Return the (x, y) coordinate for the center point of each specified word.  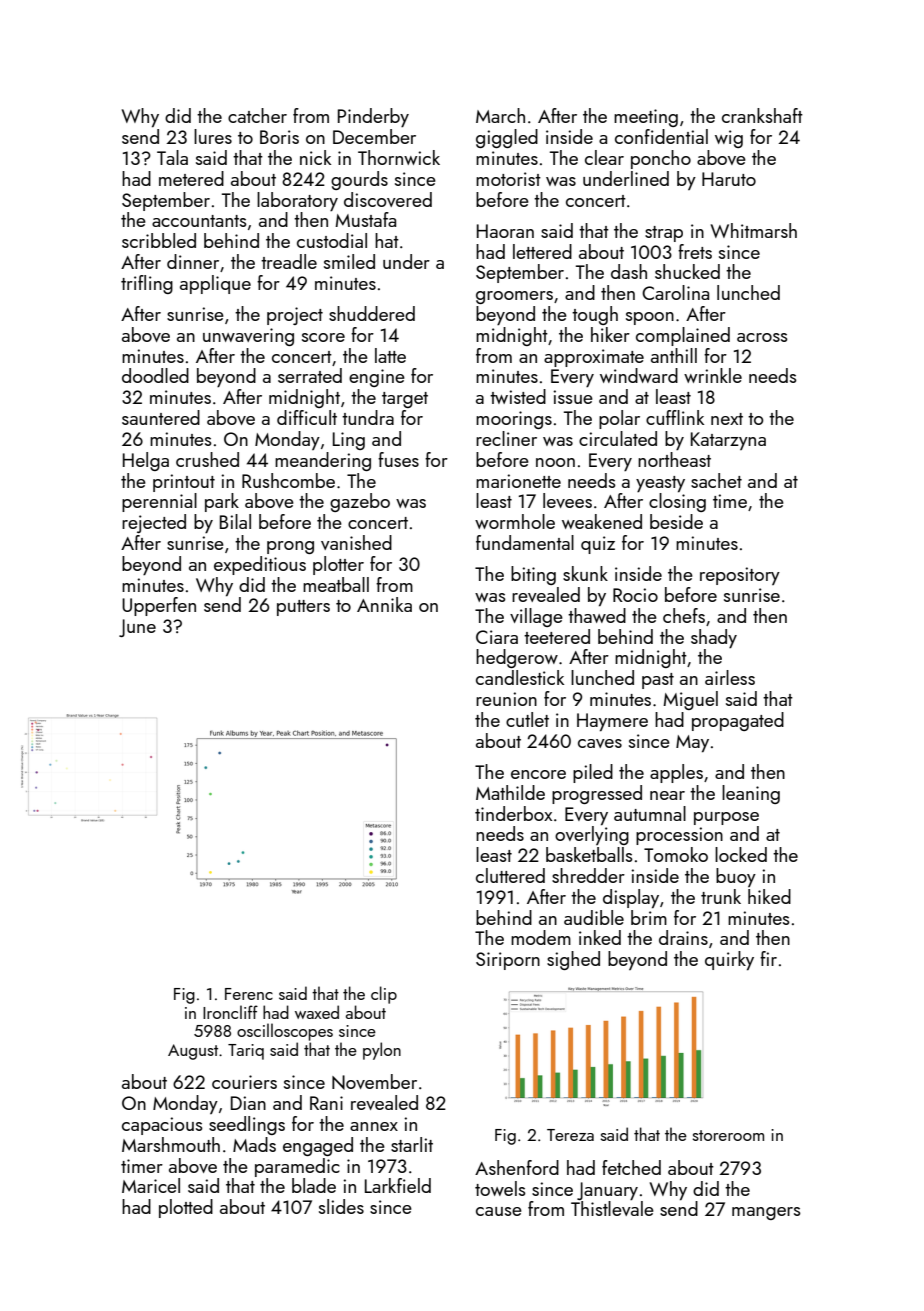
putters (303, 608)
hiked (769, 896)
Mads (254, 1144)
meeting (646, 118)
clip (384, 995)
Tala (172, 157)
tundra (368, 417)
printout (184, 483)
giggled (507, 138)
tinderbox (513, 813)
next (727, 419)
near (667, 795)
